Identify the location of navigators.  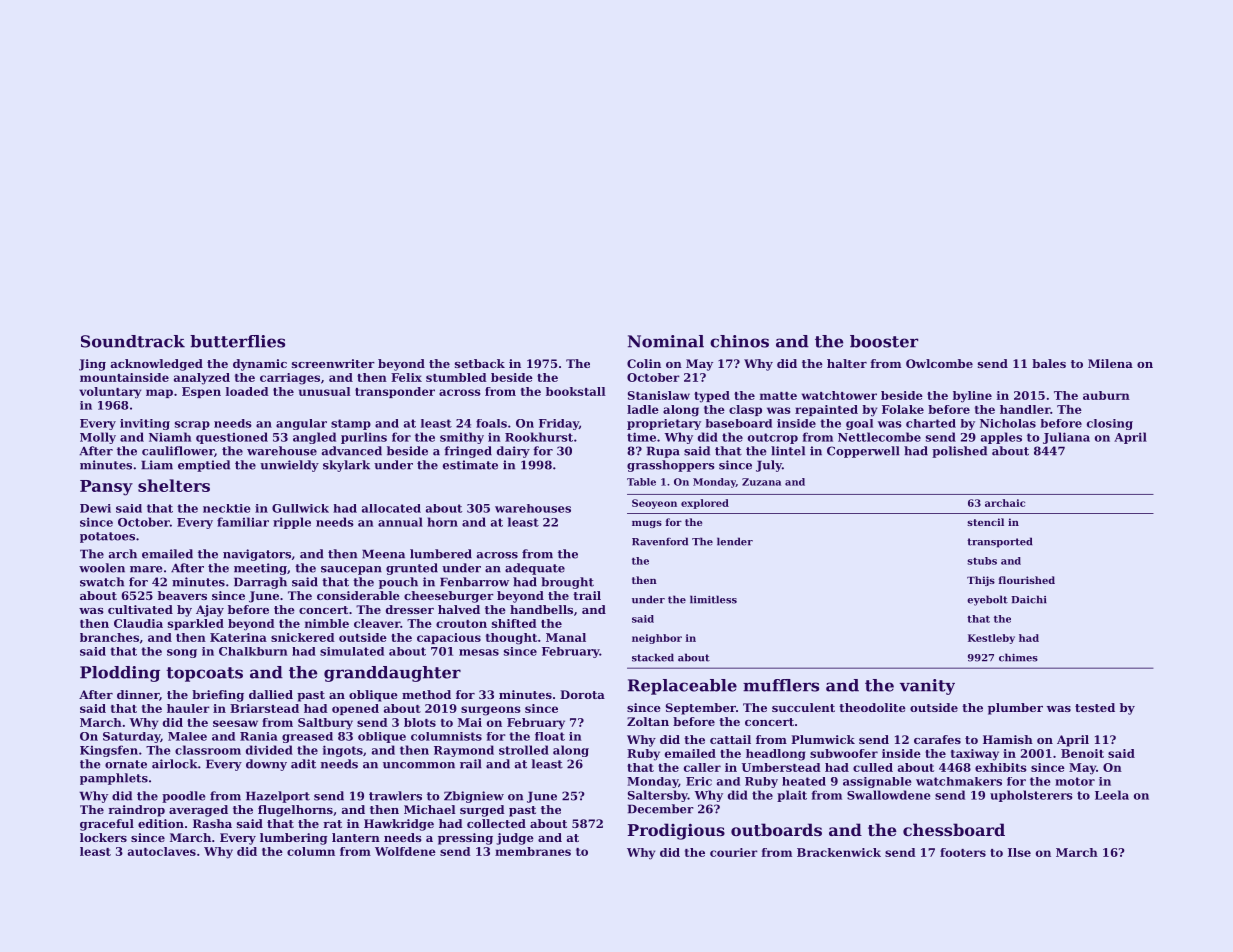
(257, 555).
